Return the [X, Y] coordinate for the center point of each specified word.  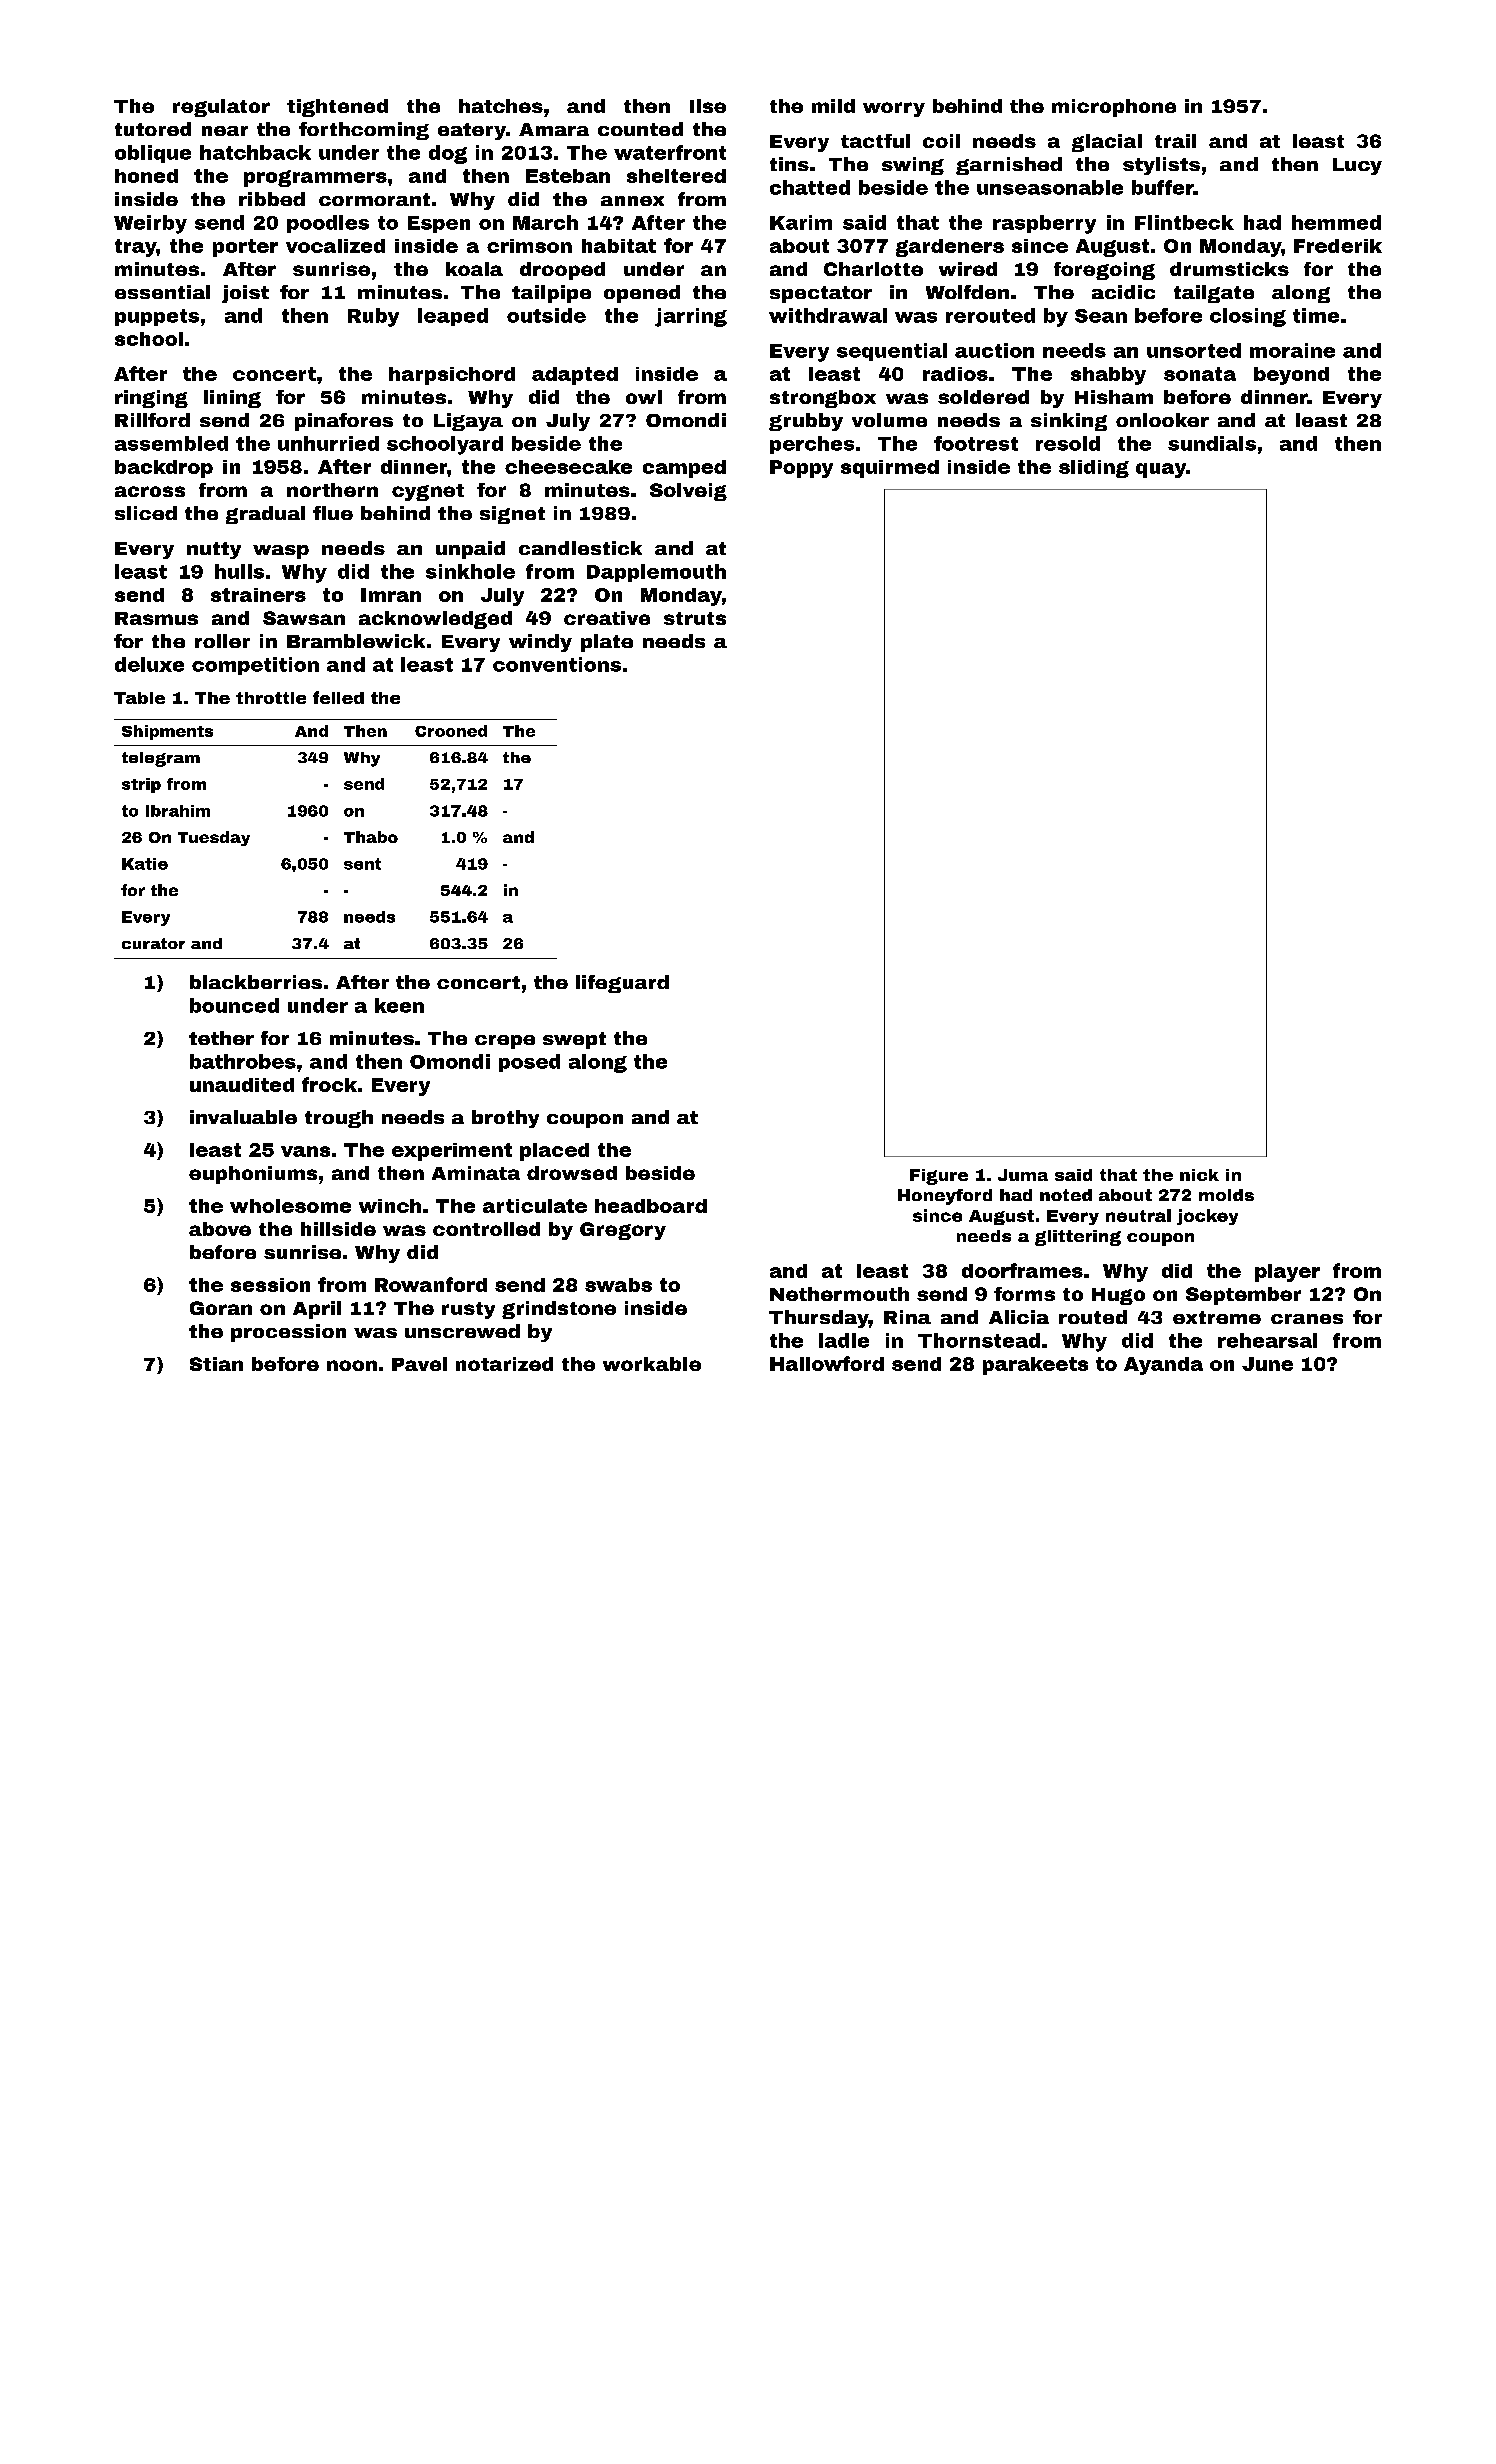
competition [255, 666]
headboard [651, 1206]
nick [1199, 1175]
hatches [501, 106]
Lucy [1357, 166]
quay [1161, 470]
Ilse [708, 106]
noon [352, 1365]
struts [695, 618]
